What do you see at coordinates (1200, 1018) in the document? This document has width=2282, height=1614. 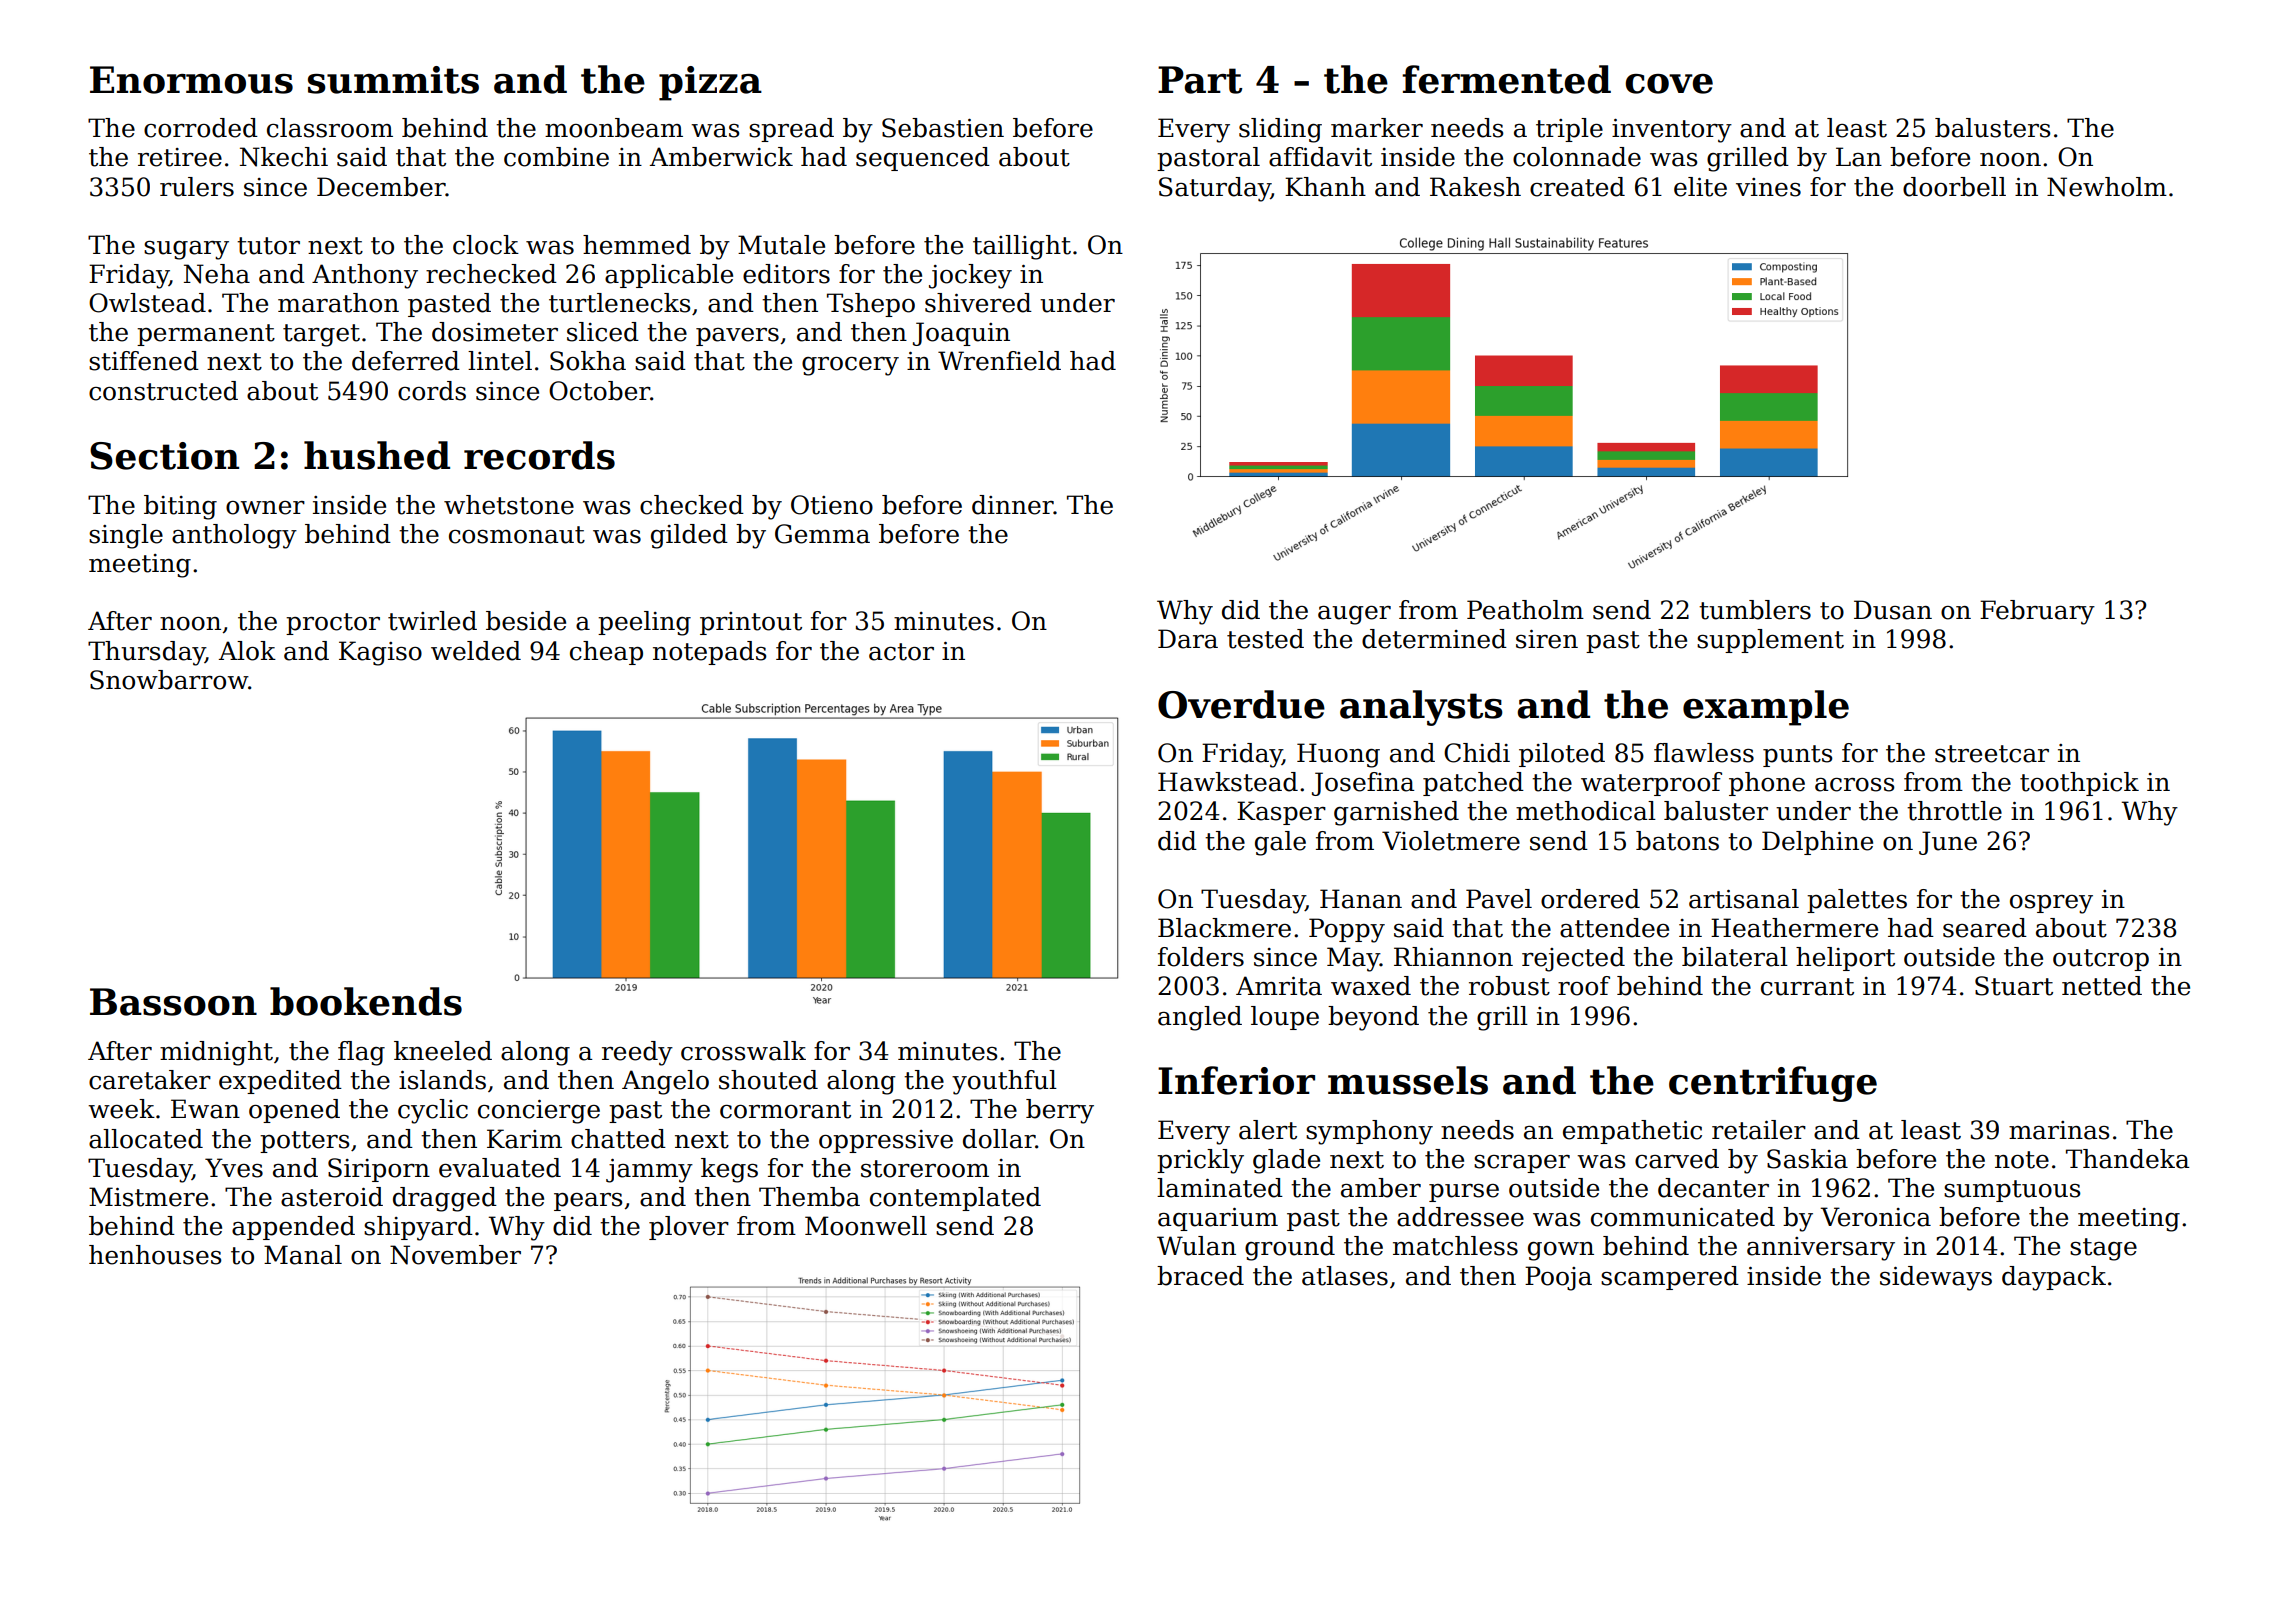 I see `angled` at bounding box center [1200, 1018].
